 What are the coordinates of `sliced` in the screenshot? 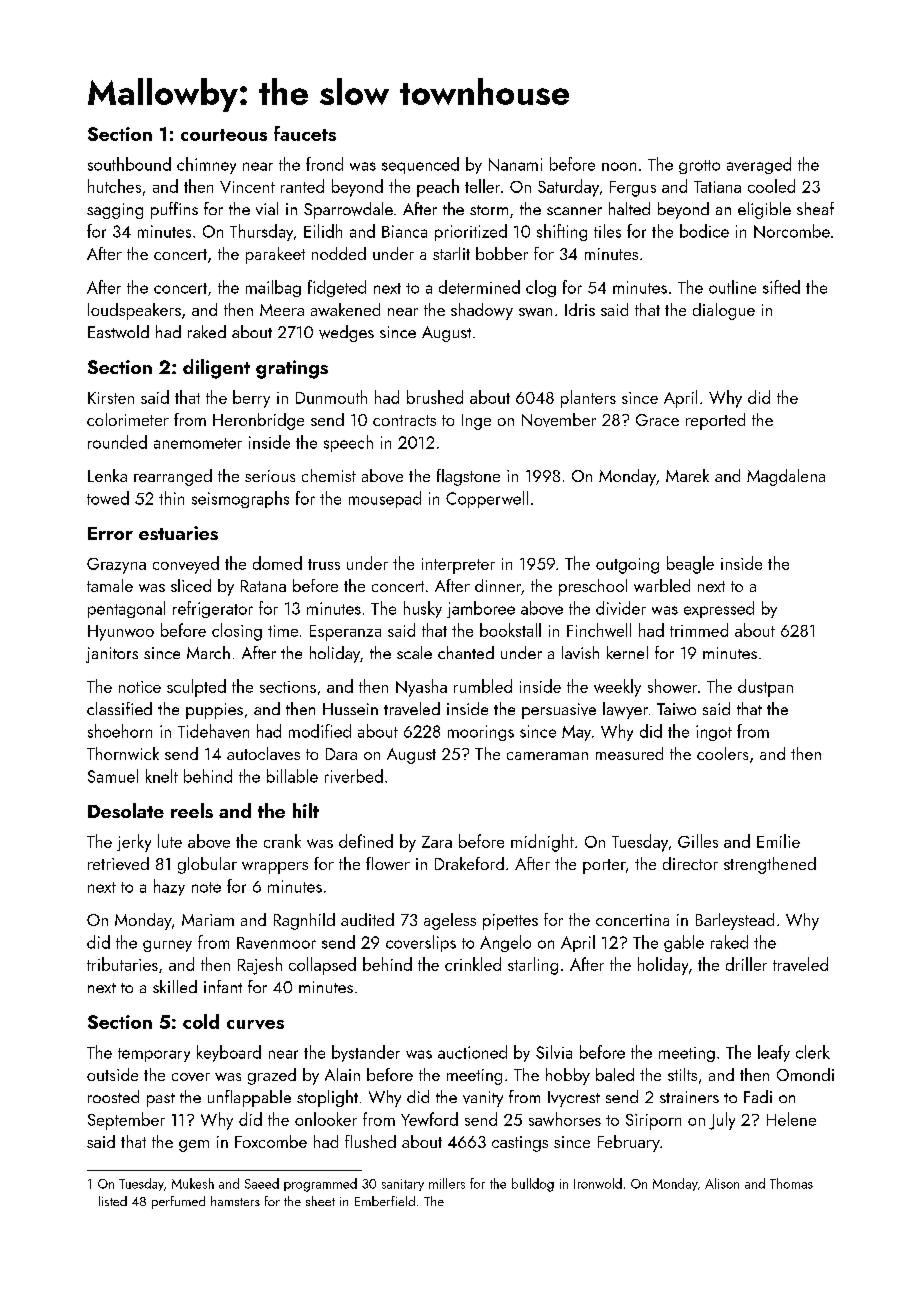 It's located at (191, 585).
